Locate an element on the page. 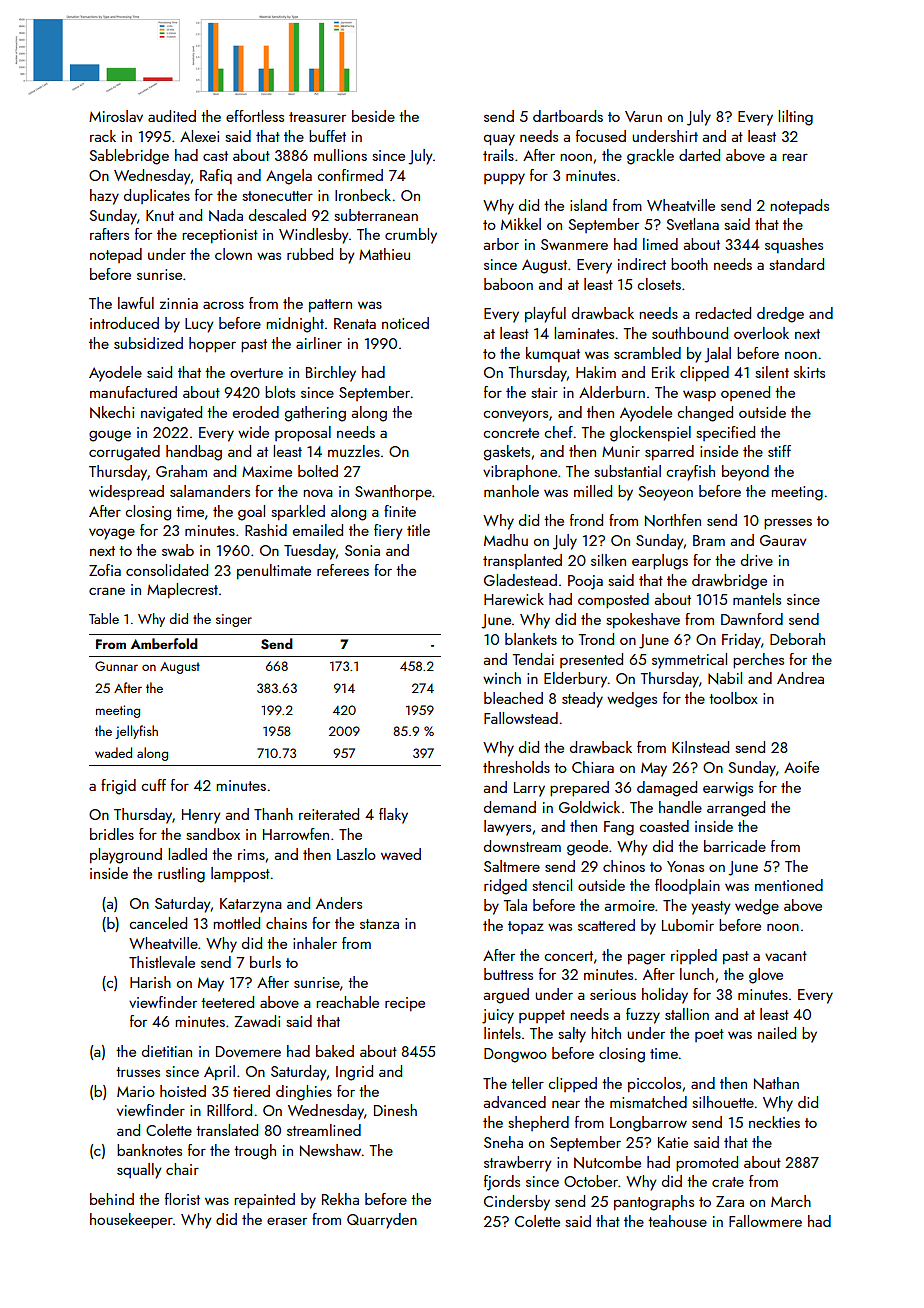 This page has width=924, height=1308. tiered is located at coordinates (251, 1091).
